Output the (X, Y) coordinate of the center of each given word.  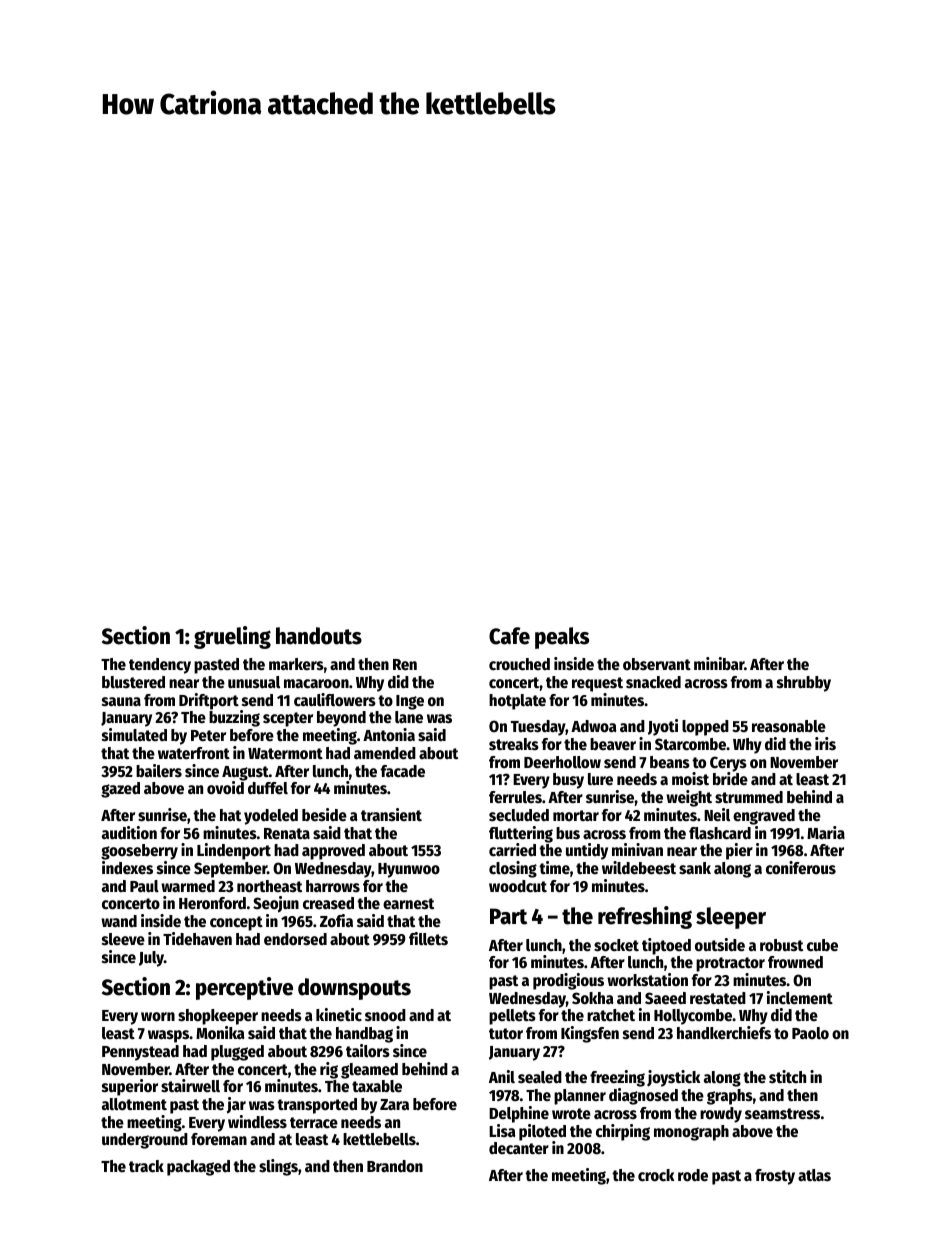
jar (236, 1105)
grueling (232, 637)
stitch (787, 1077)
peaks (562, 638)
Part (508, 916)
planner (580, 1097)
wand (119, 921)
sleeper (731, 918)
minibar (719, 663)
